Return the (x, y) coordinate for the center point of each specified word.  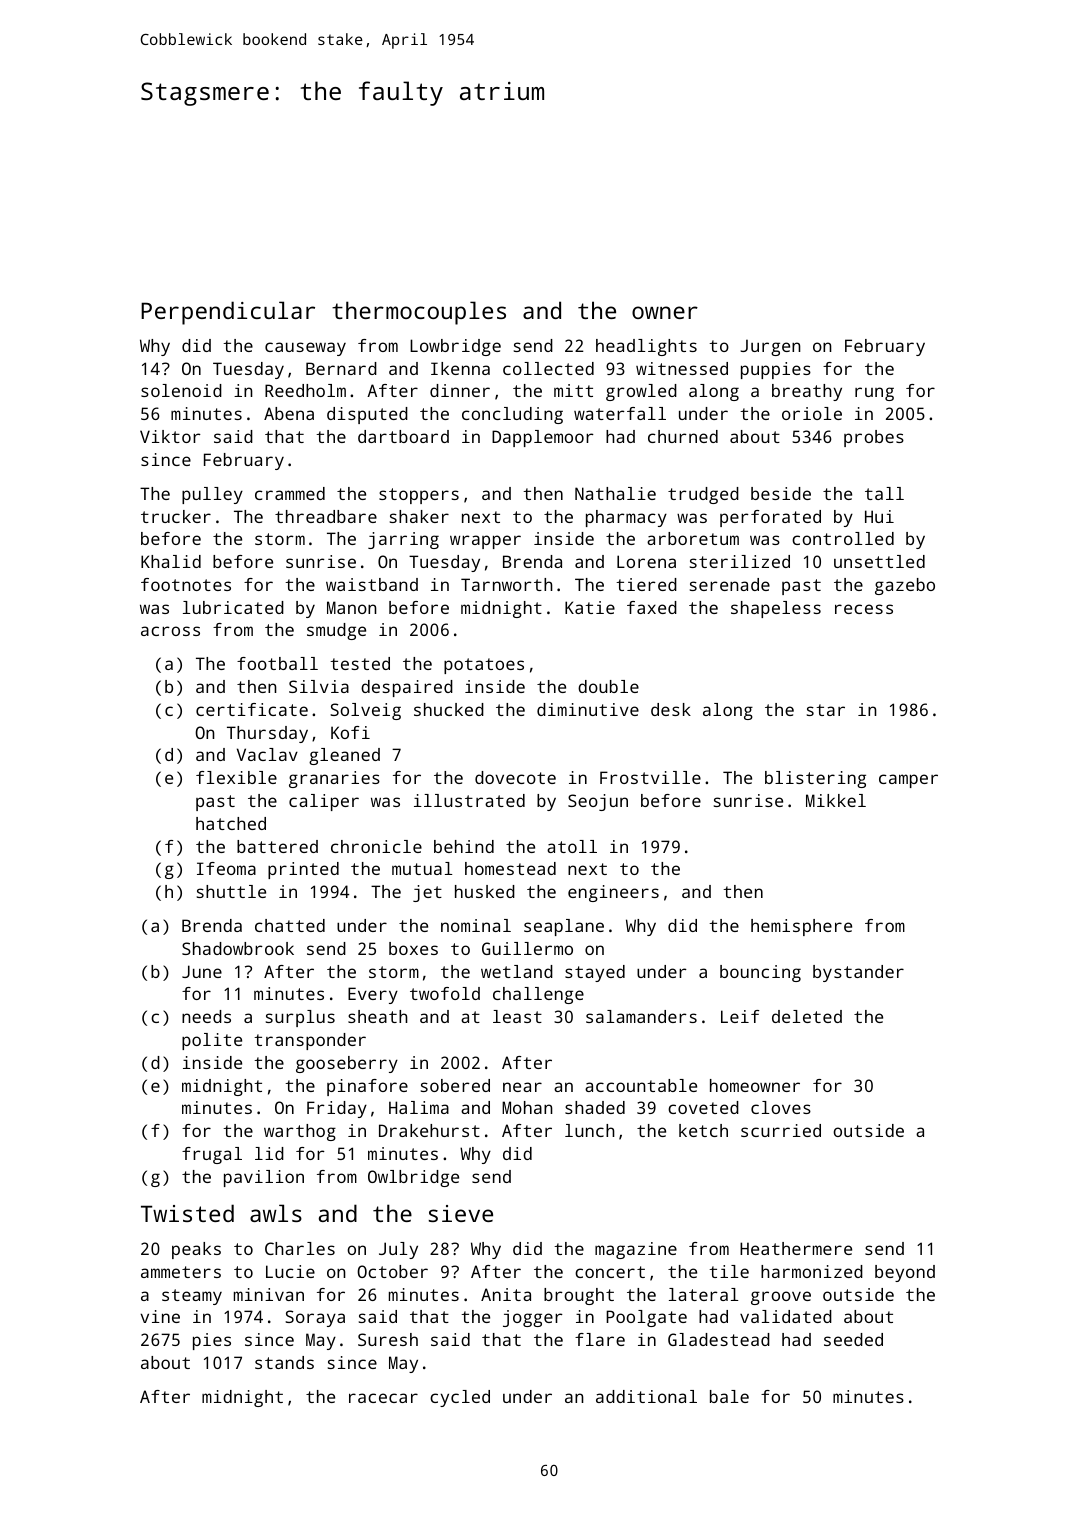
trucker (176, 516)
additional (646, 1396)
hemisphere (801, 927)
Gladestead (719, 1339)
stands (284, 1362)
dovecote (515, 777)
